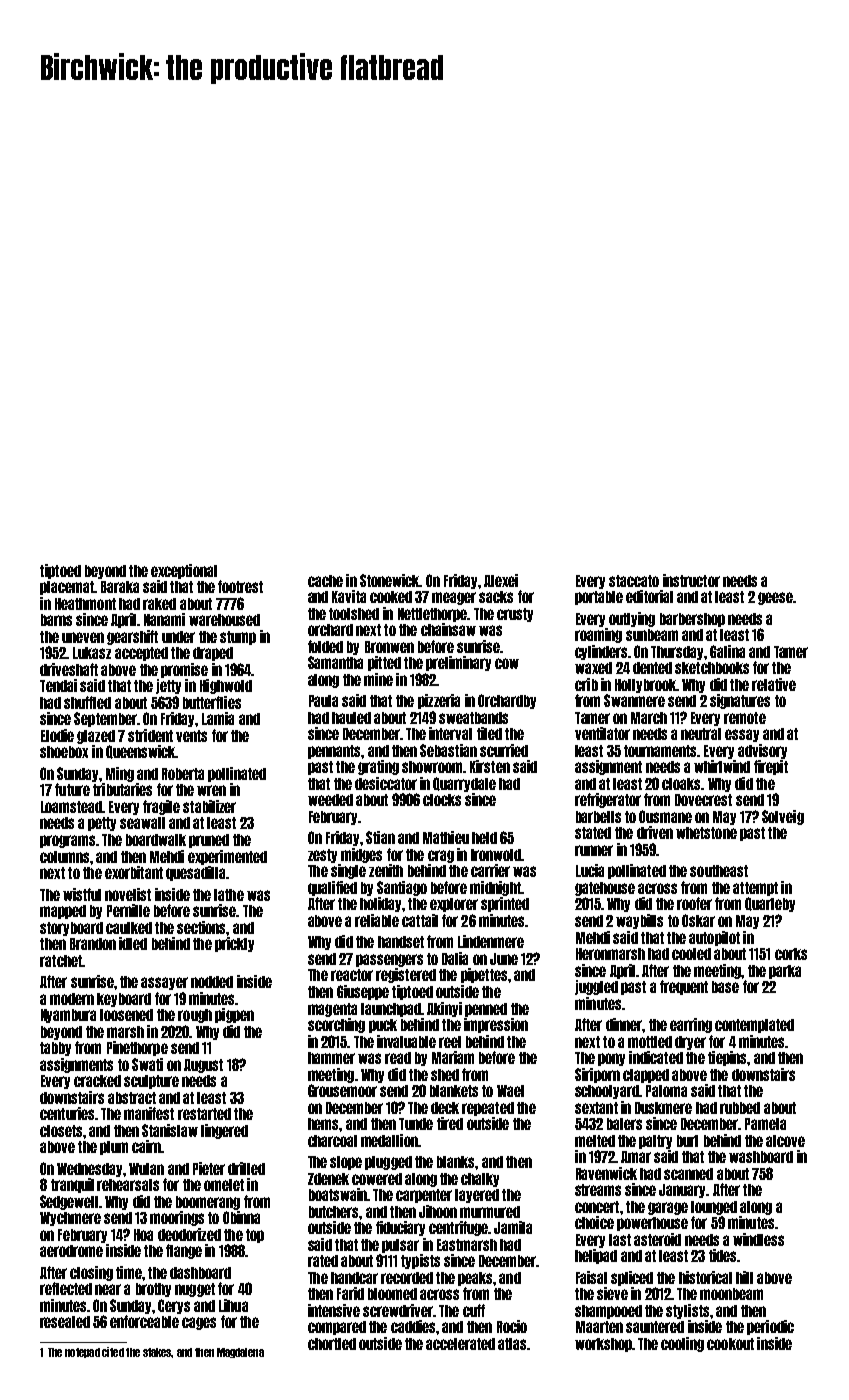 The width and height of the image is (849, 1400). What do you see at coordinates (491, 941) in the image?
I see `Lindenmere` at bounding box center [491, 941].
